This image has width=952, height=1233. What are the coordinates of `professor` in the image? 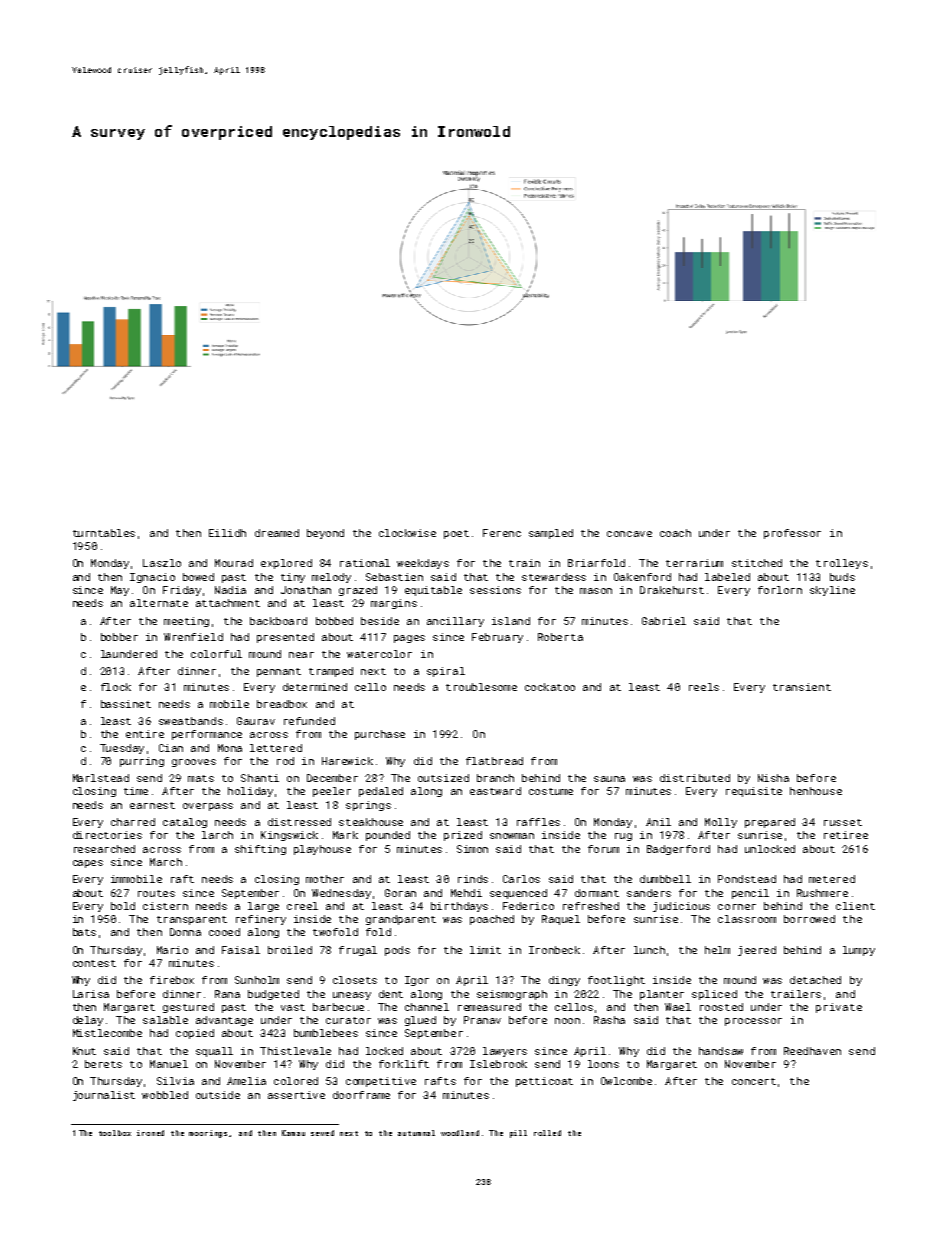 It's located at (792, 534).
